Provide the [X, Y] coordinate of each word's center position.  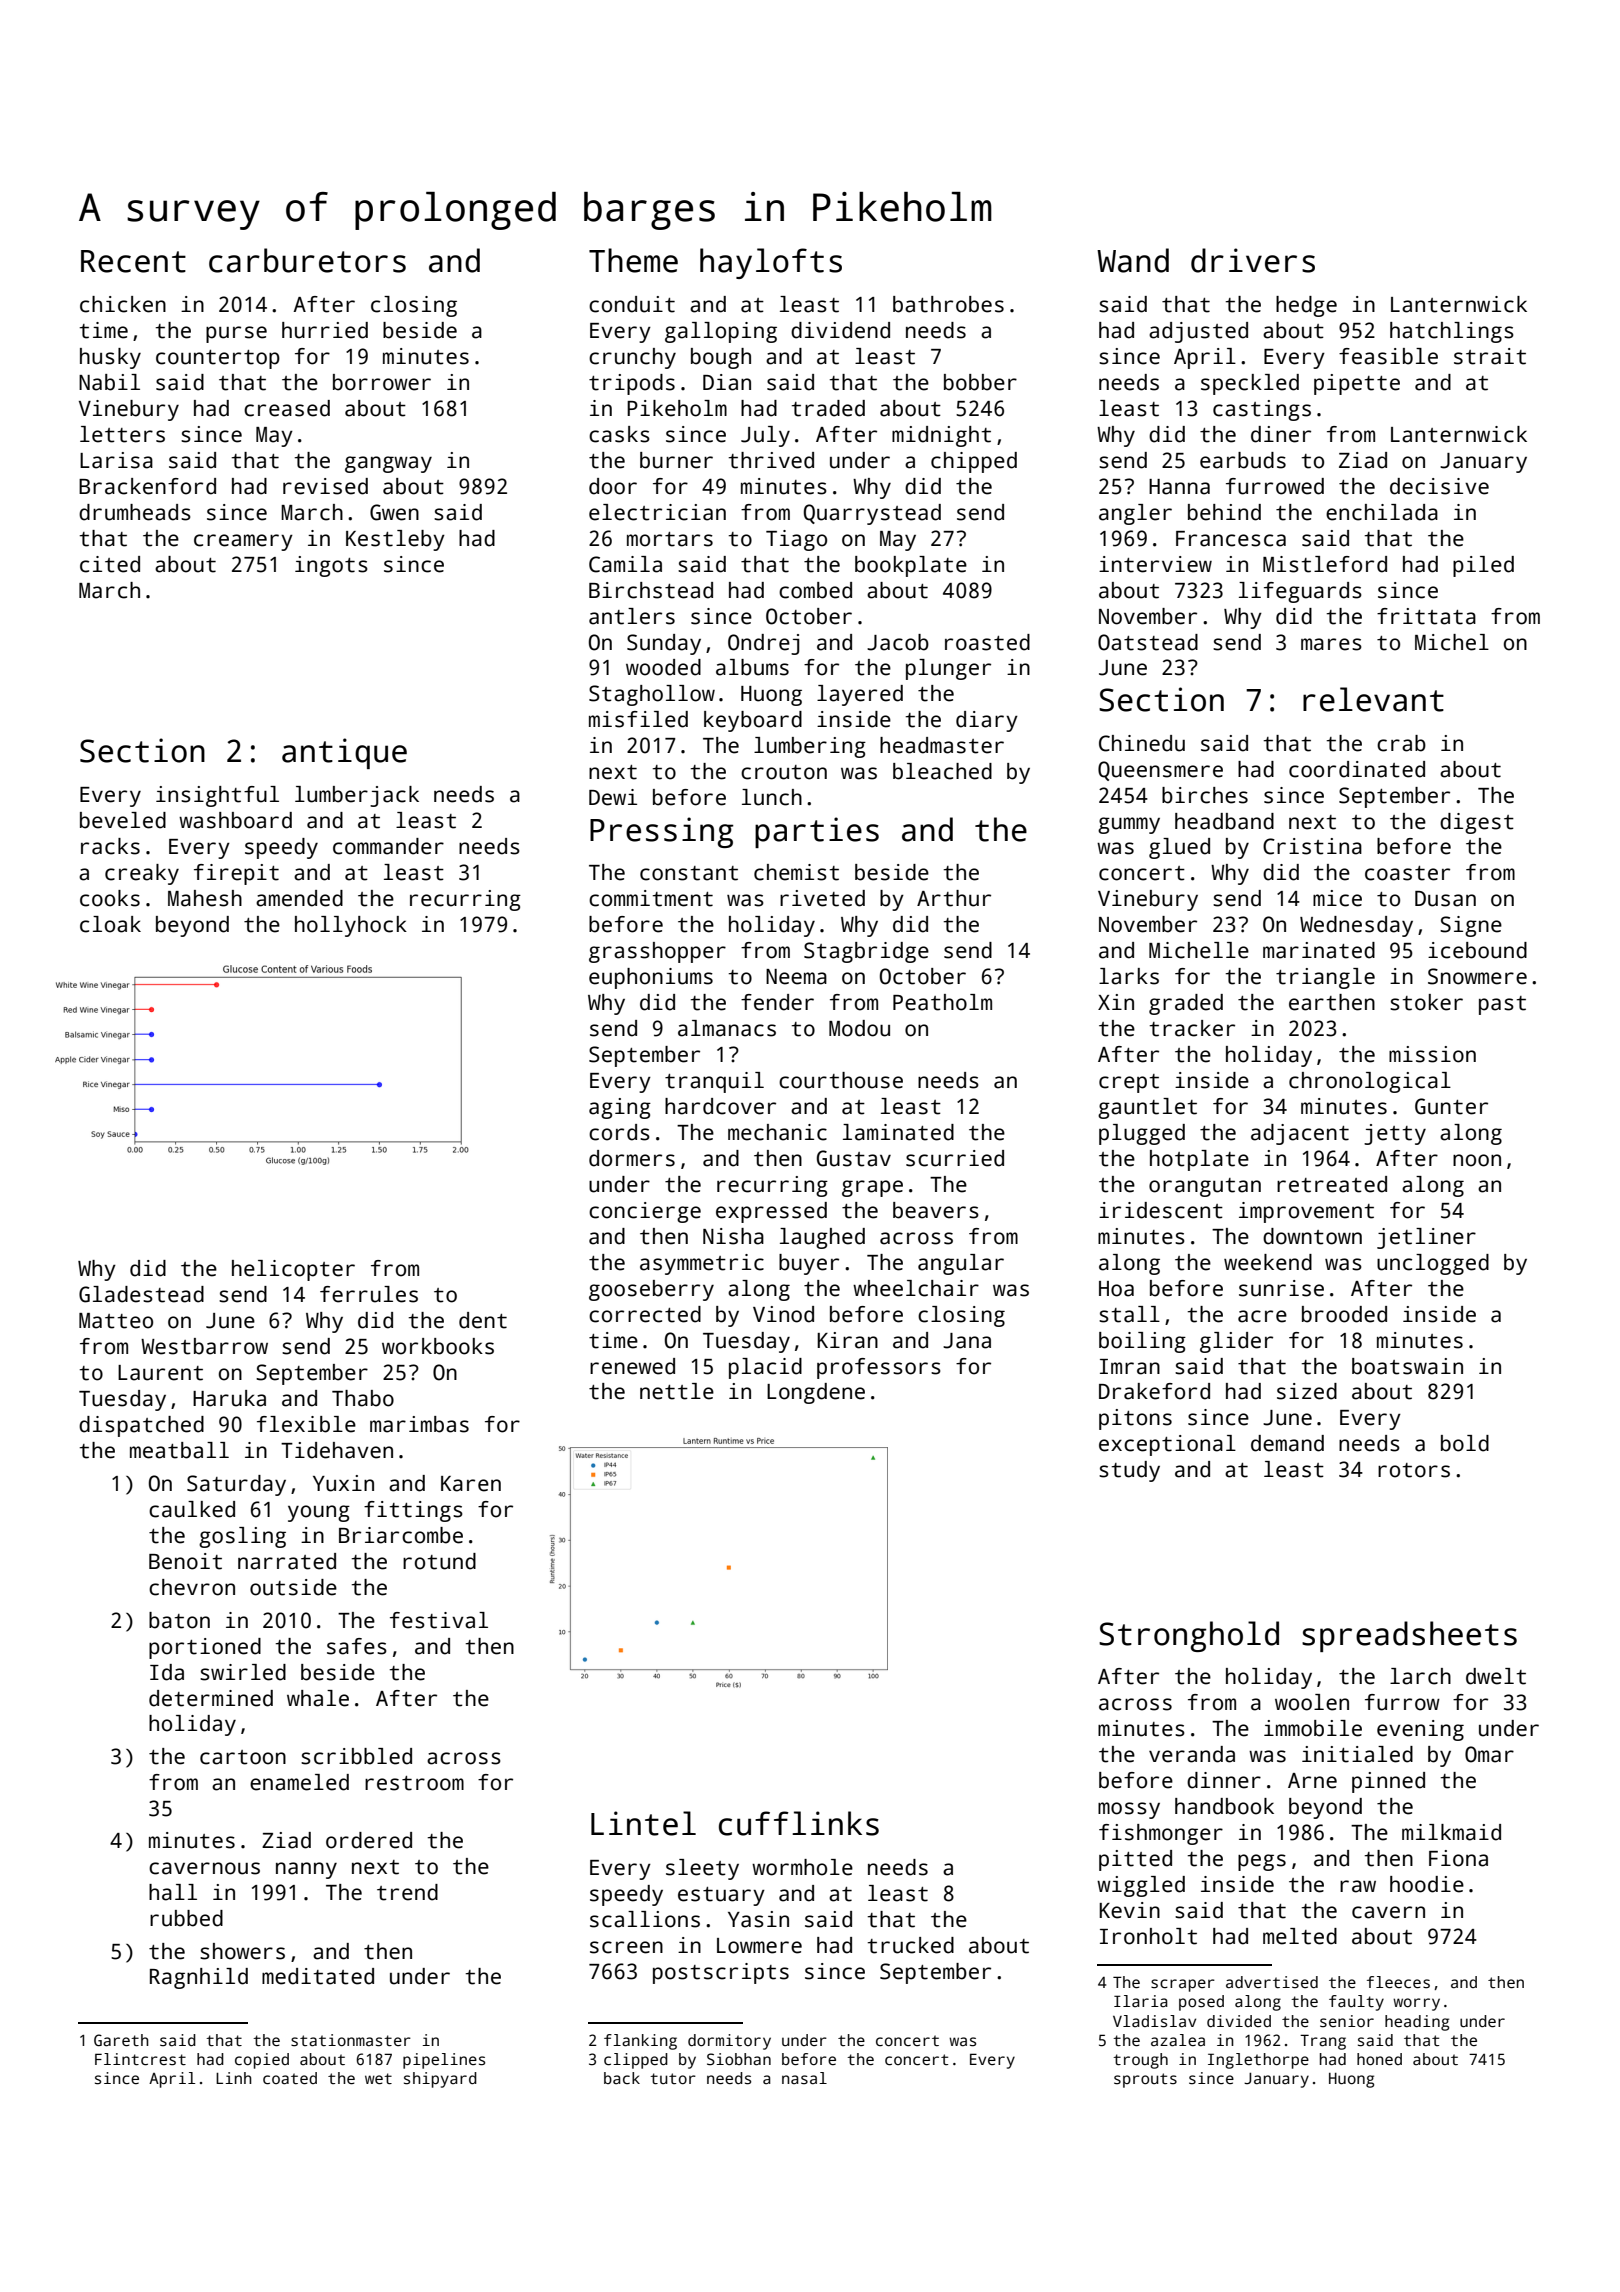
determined [211, 1698]
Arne [1312, 1781]
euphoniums [651, 978]
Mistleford [1325, 564]
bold [1465, 1443]
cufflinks [799, 1823]
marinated [1319, 950]
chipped [974, 462]
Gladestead [141, 1294]
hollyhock [351, 926]
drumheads [135, 512]
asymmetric [702, 1264]
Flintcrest [140, 2059]
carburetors [307, 260]
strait [1490, 356]
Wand [1133, 260]
